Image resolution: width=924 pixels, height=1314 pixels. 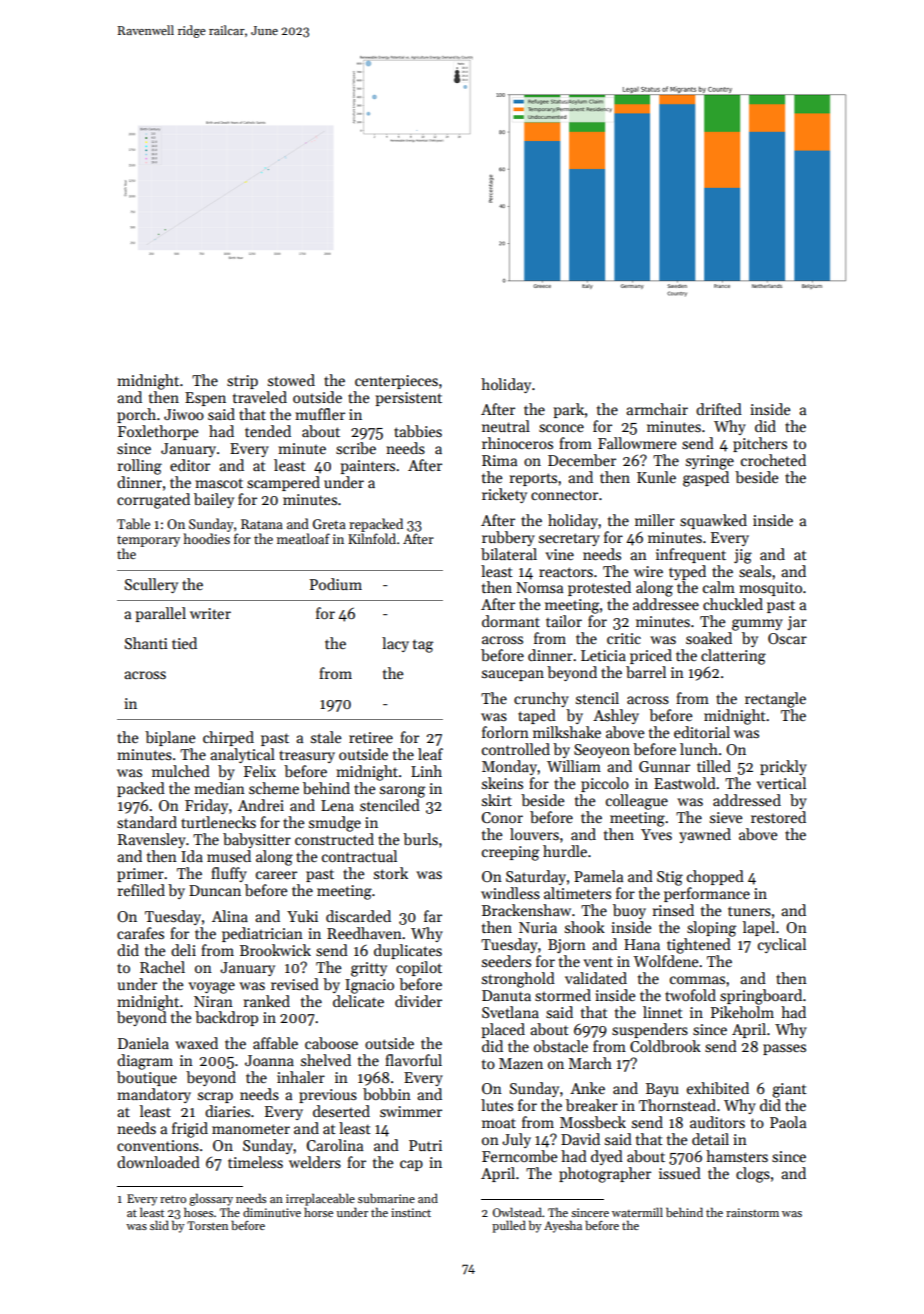 What do you see at coordinates (759, 928) in the page?
I see `lapel` at bounding box center [759, 928].
